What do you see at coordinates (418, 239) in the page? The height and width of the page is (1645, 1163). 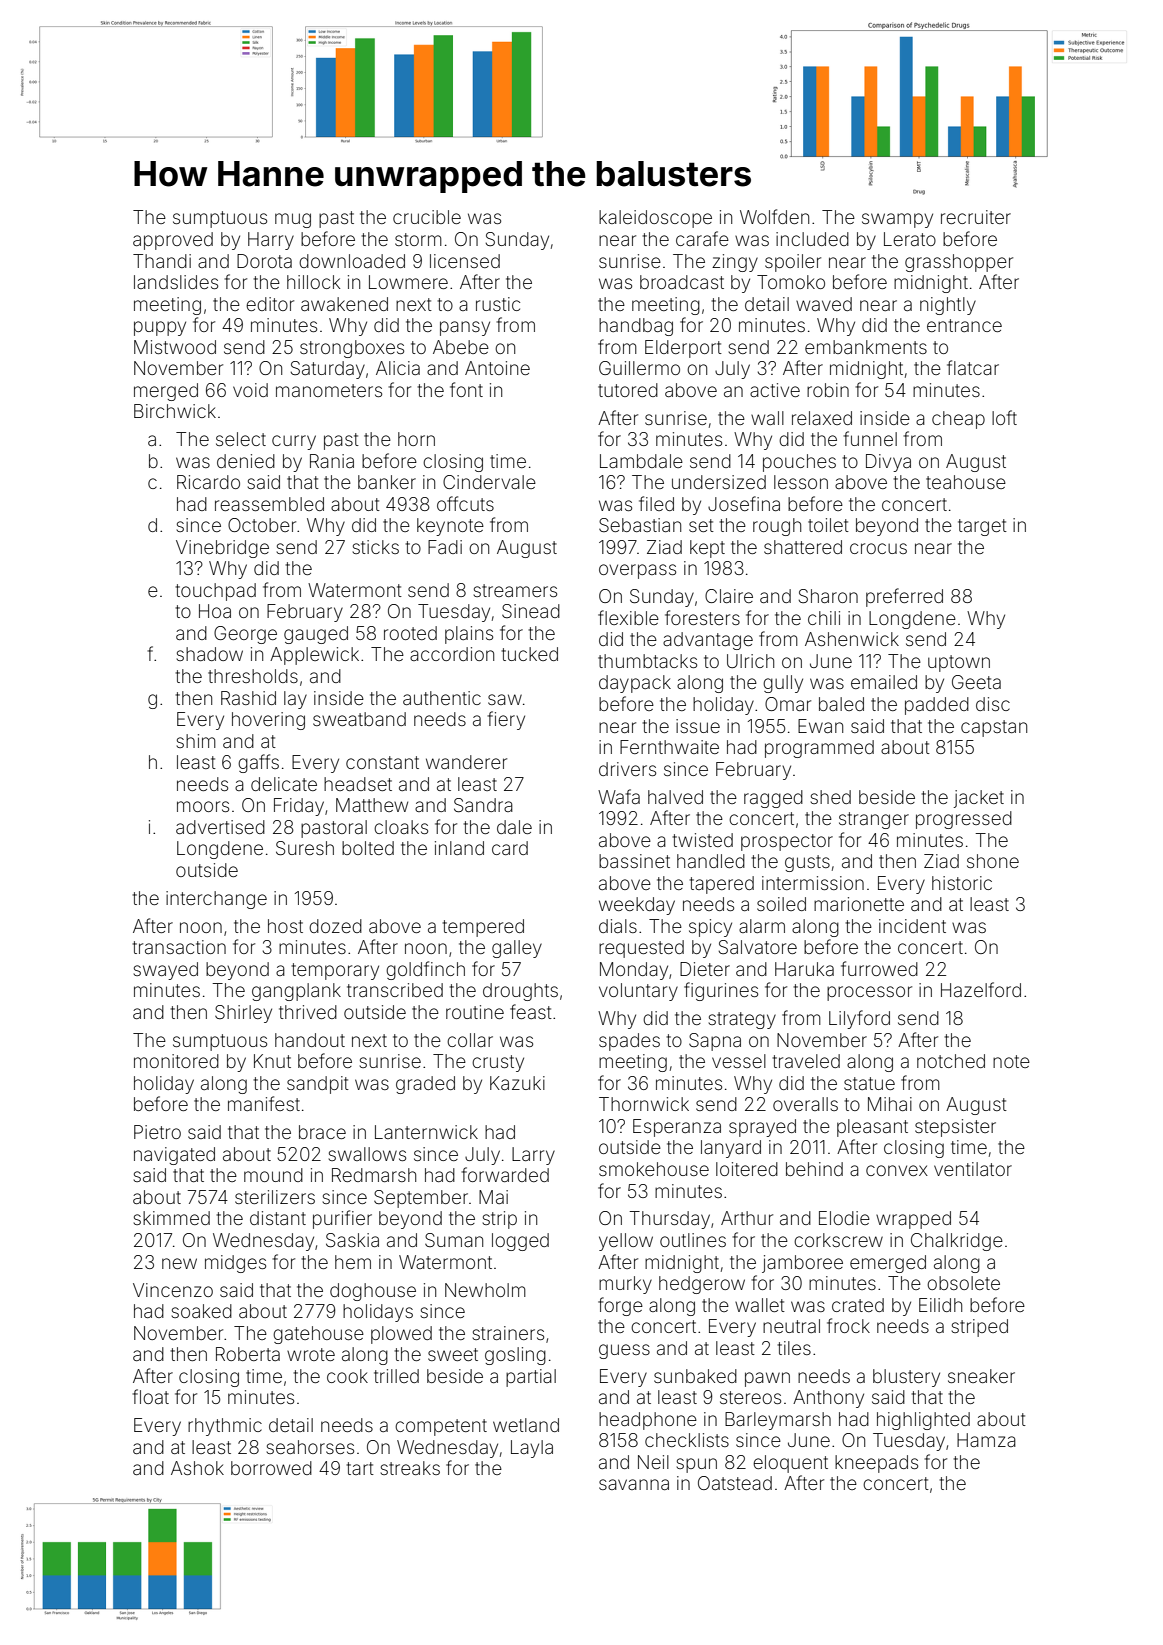 I see `storm` at bounding box center [418, 239].
